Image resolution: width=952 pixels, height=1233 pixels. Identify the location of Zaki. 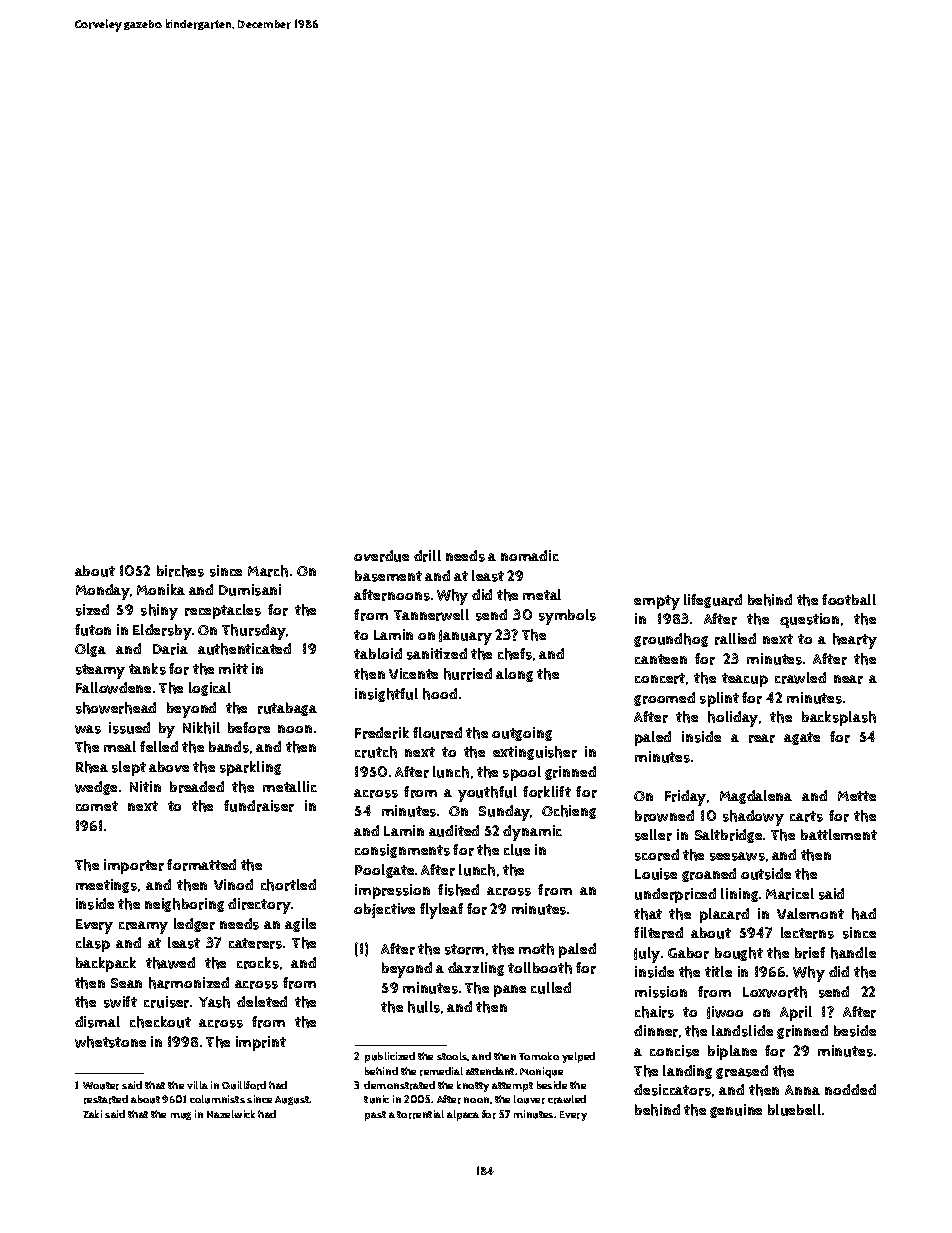
(92, 1114).
